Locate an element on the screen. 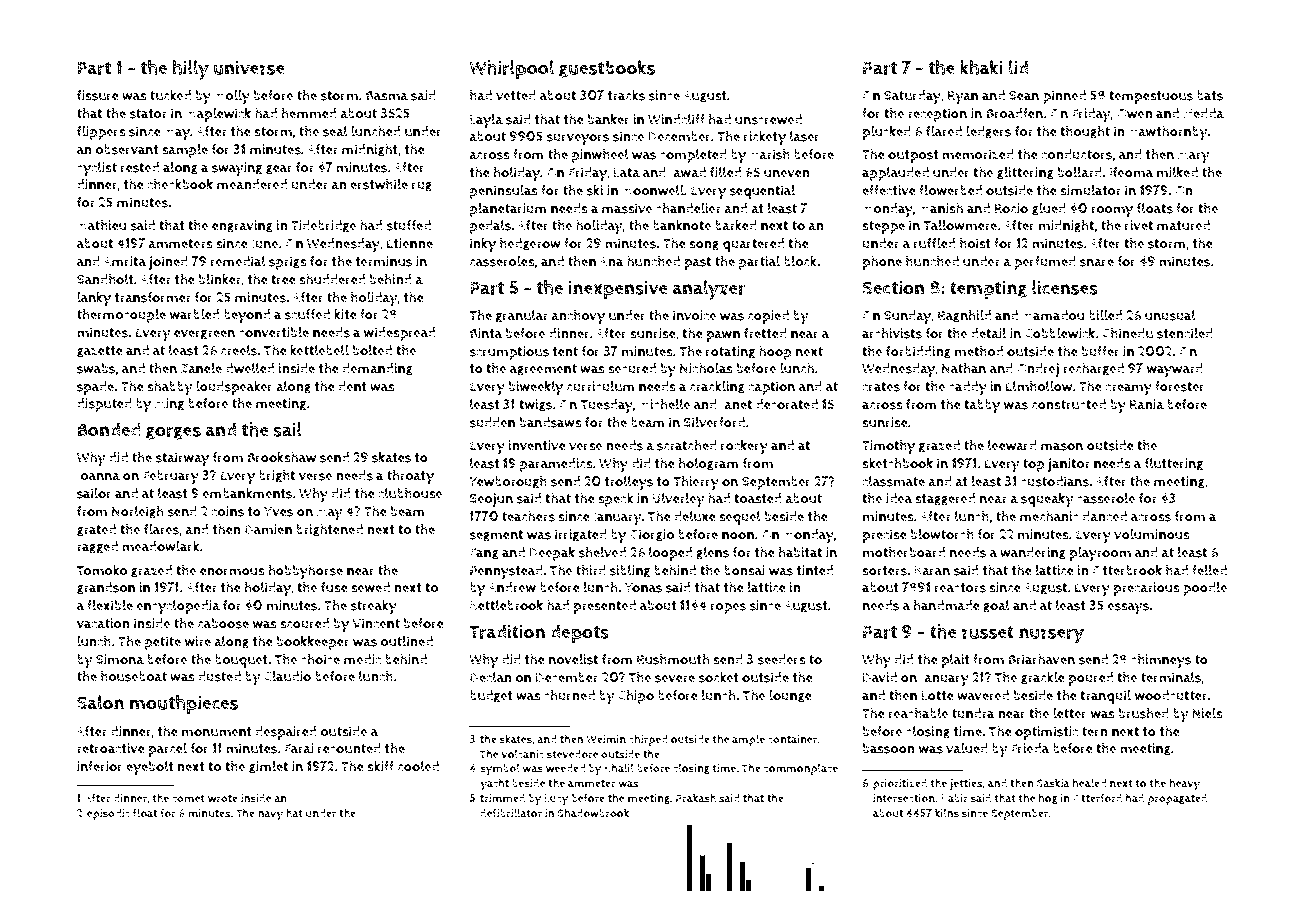 Image resolution: width=1308 pixels, height=924 pixels. despaired is located at coordinates (285, 733).
